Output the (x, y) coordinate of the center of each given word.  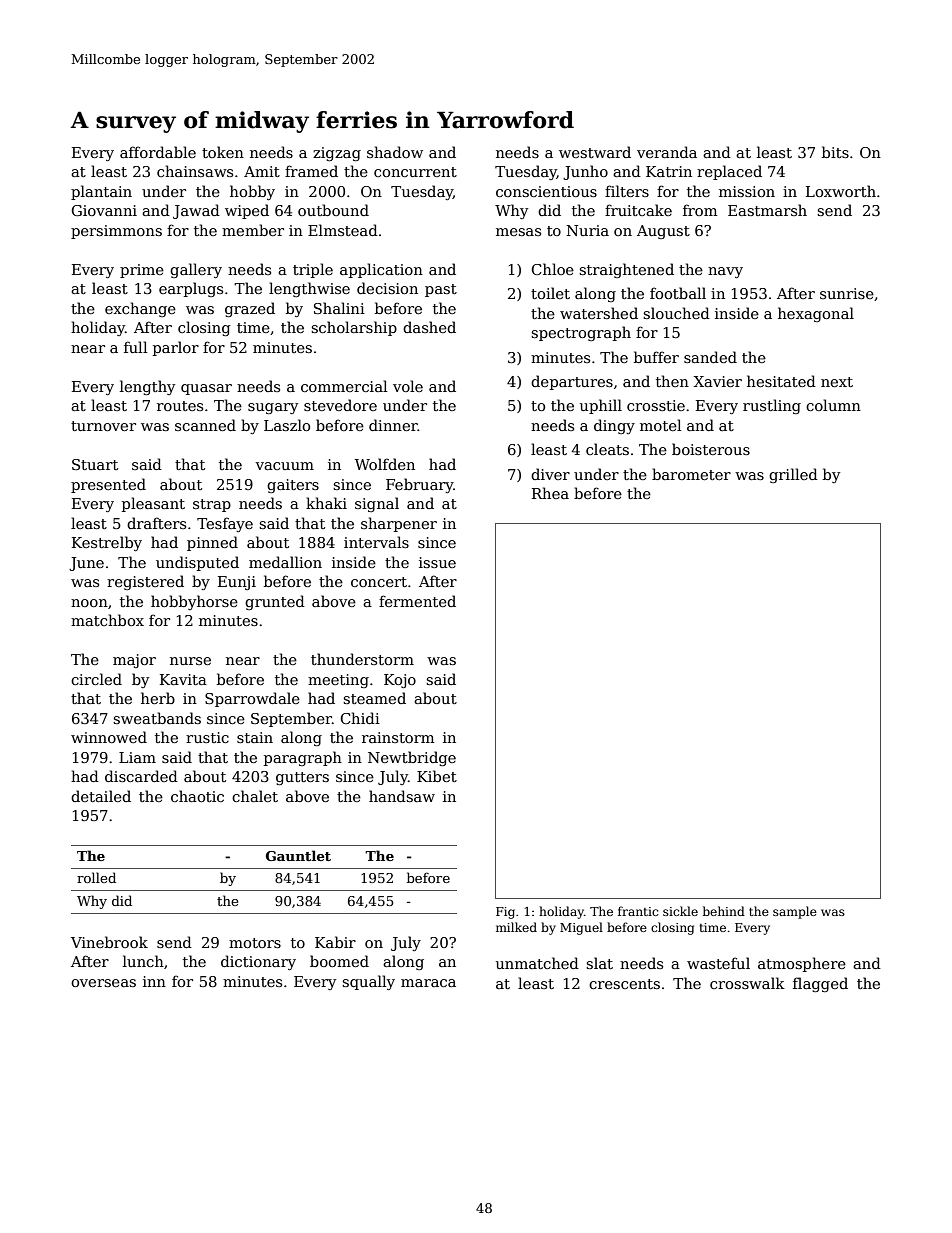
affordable (158, 152)
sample (795, 912)
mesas (518, 232)
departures (572, 382)
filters (627, 191)
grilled (793, 475)
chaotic (197, 796)
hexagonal (816, 314)
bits (835, 152)
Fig (505, 913)
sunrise (847, 293)
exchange (140, 309)
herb (158, 698)
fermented (417, 601)
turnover (103, 426)
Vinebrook (109, 942)
